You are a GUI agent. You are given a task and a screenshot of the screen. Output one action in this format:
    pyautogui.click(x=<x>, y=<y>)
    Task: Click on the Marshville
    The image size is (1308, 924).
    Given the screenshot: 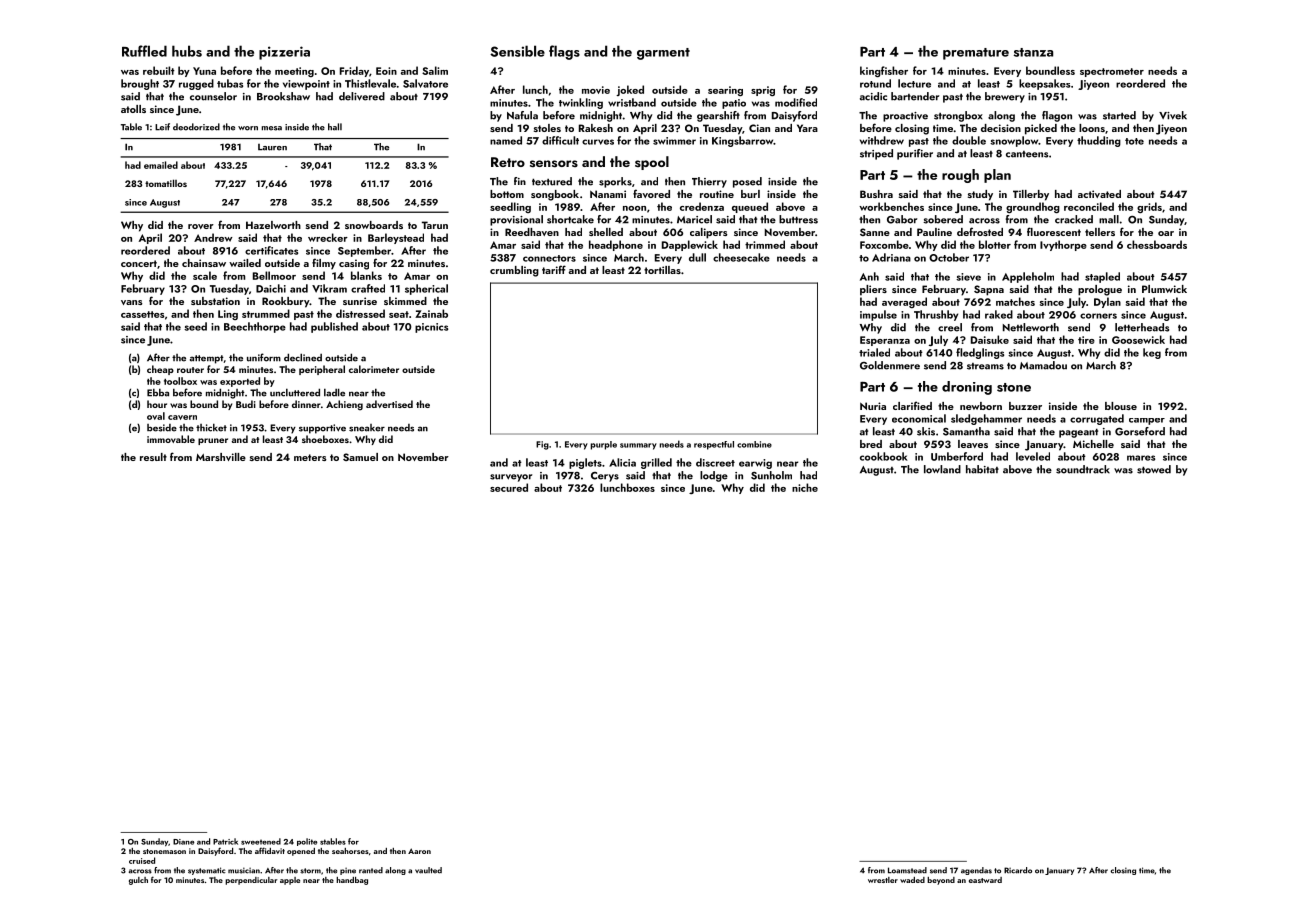 What is the action you would take?
    pyautogui.click(x=221, y=457)
